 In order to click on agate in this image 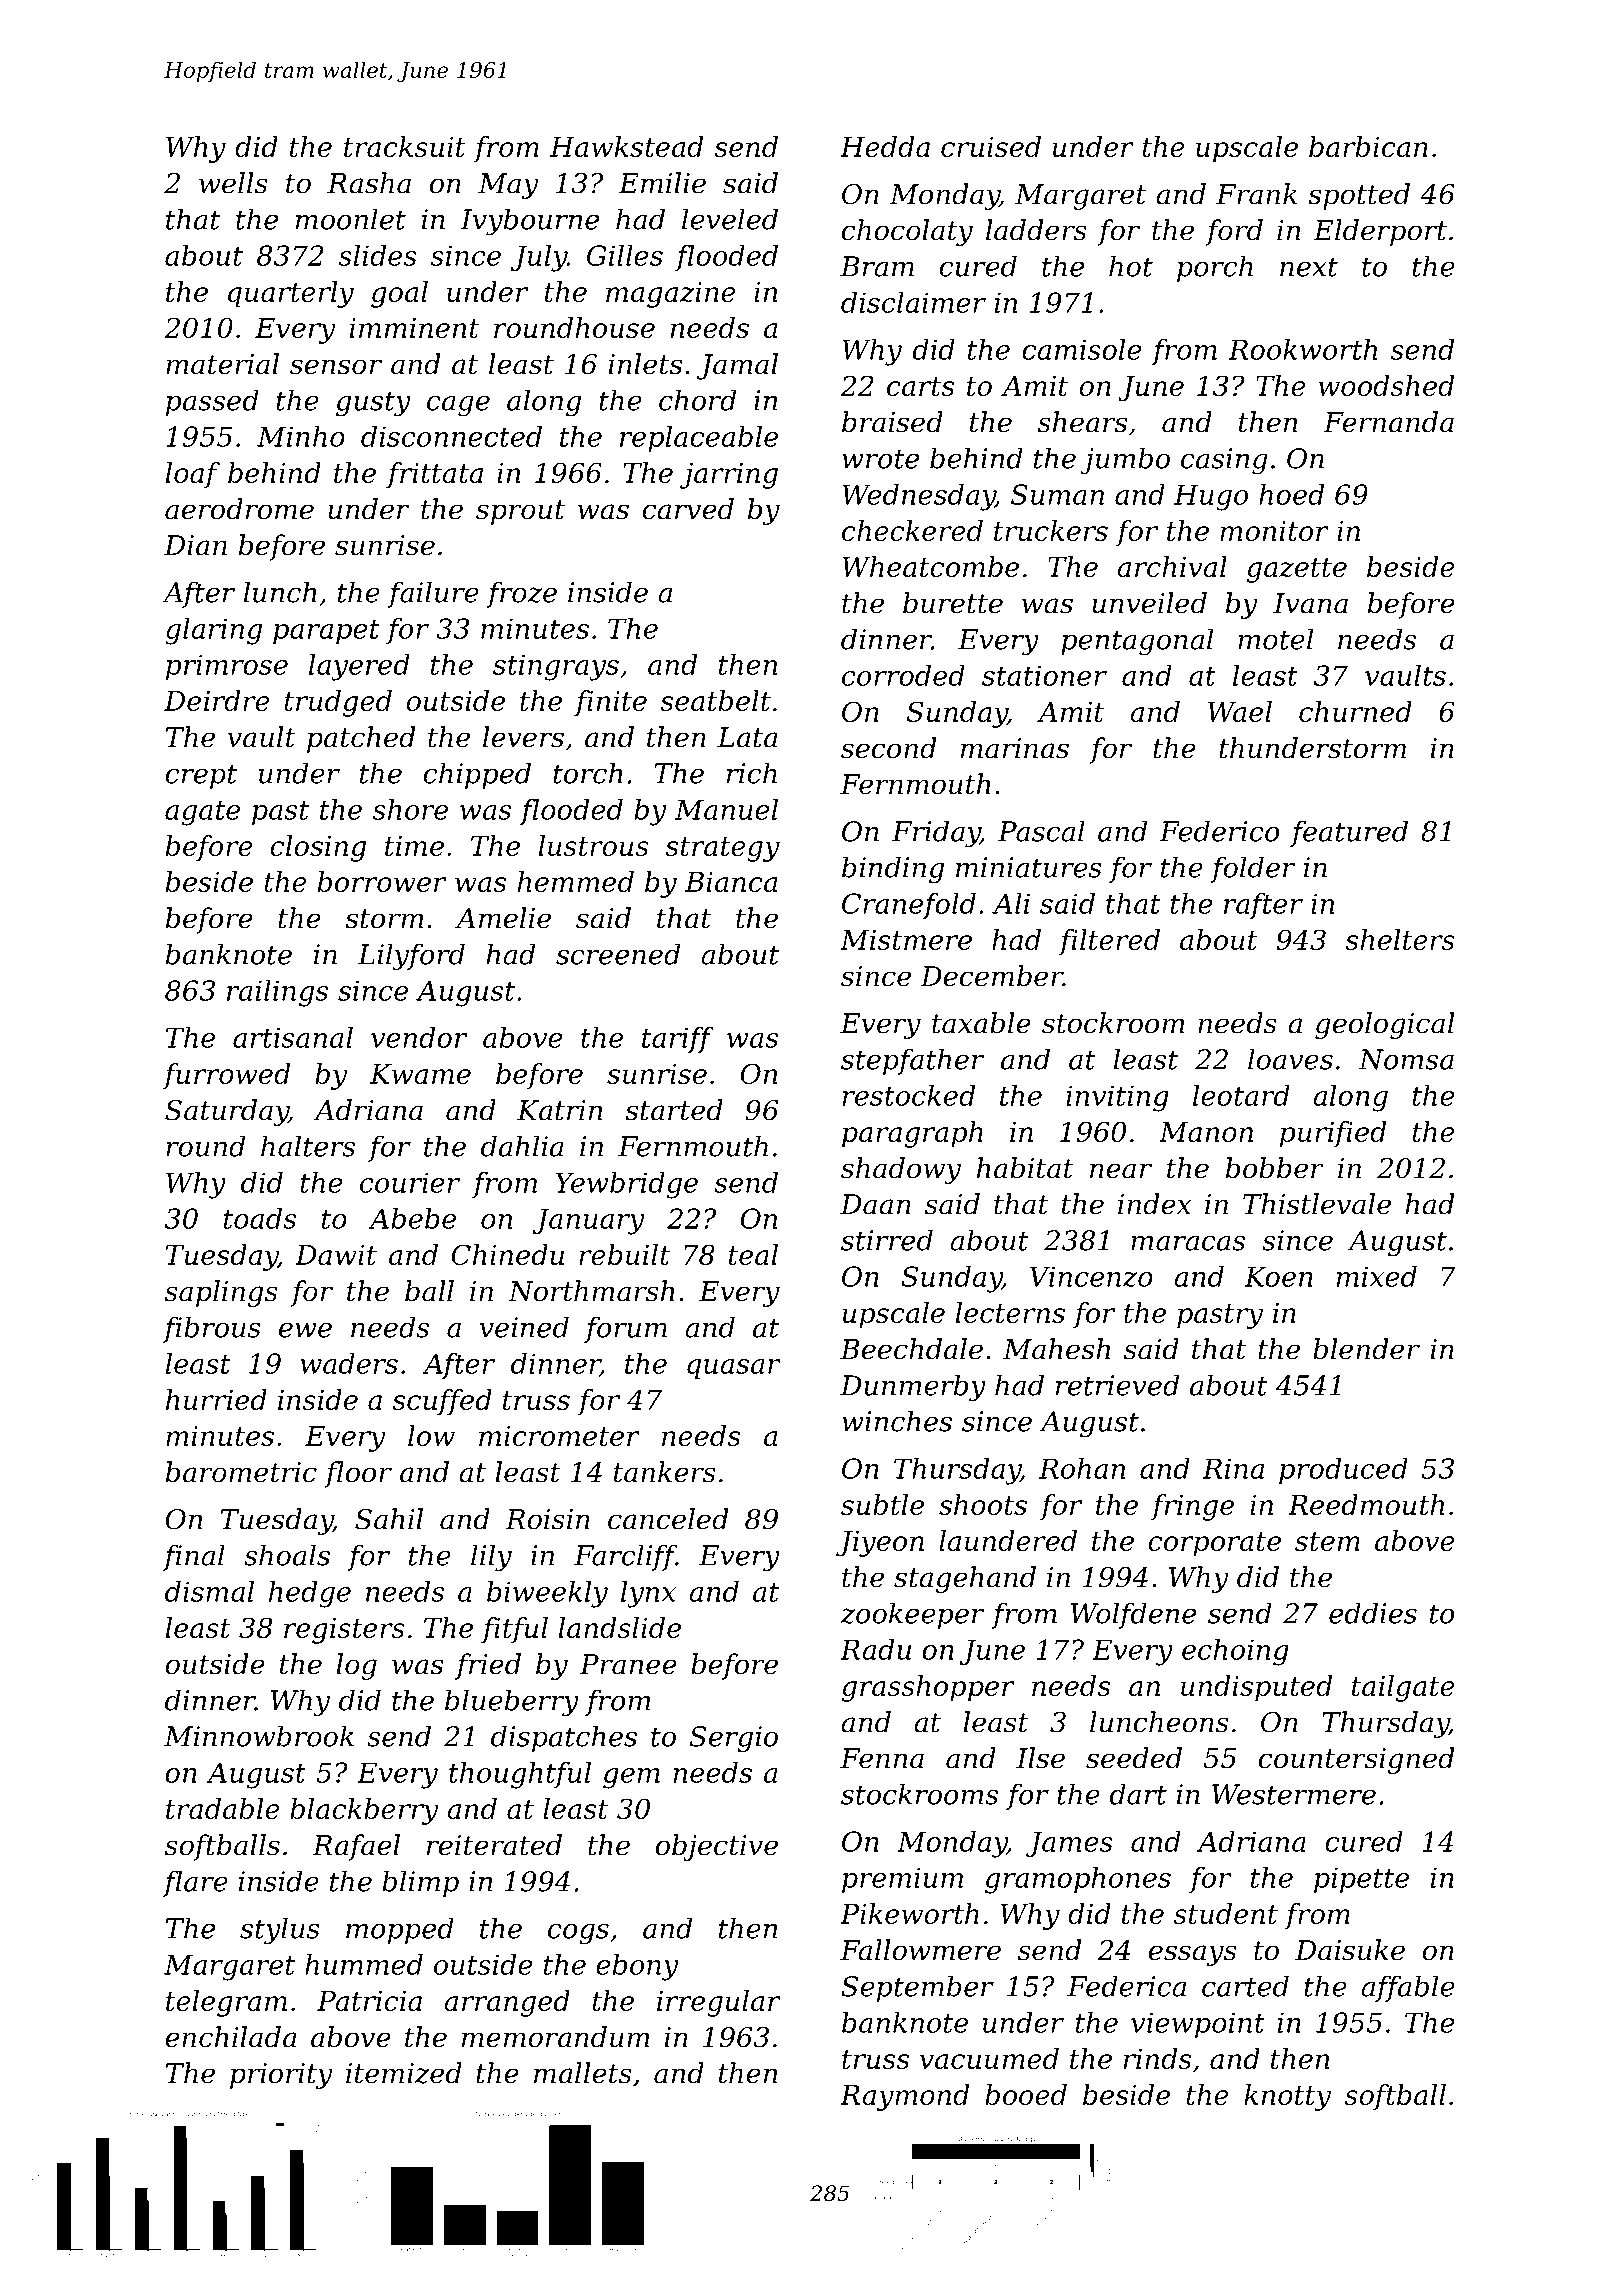, I will do `click(202, 813)`.
